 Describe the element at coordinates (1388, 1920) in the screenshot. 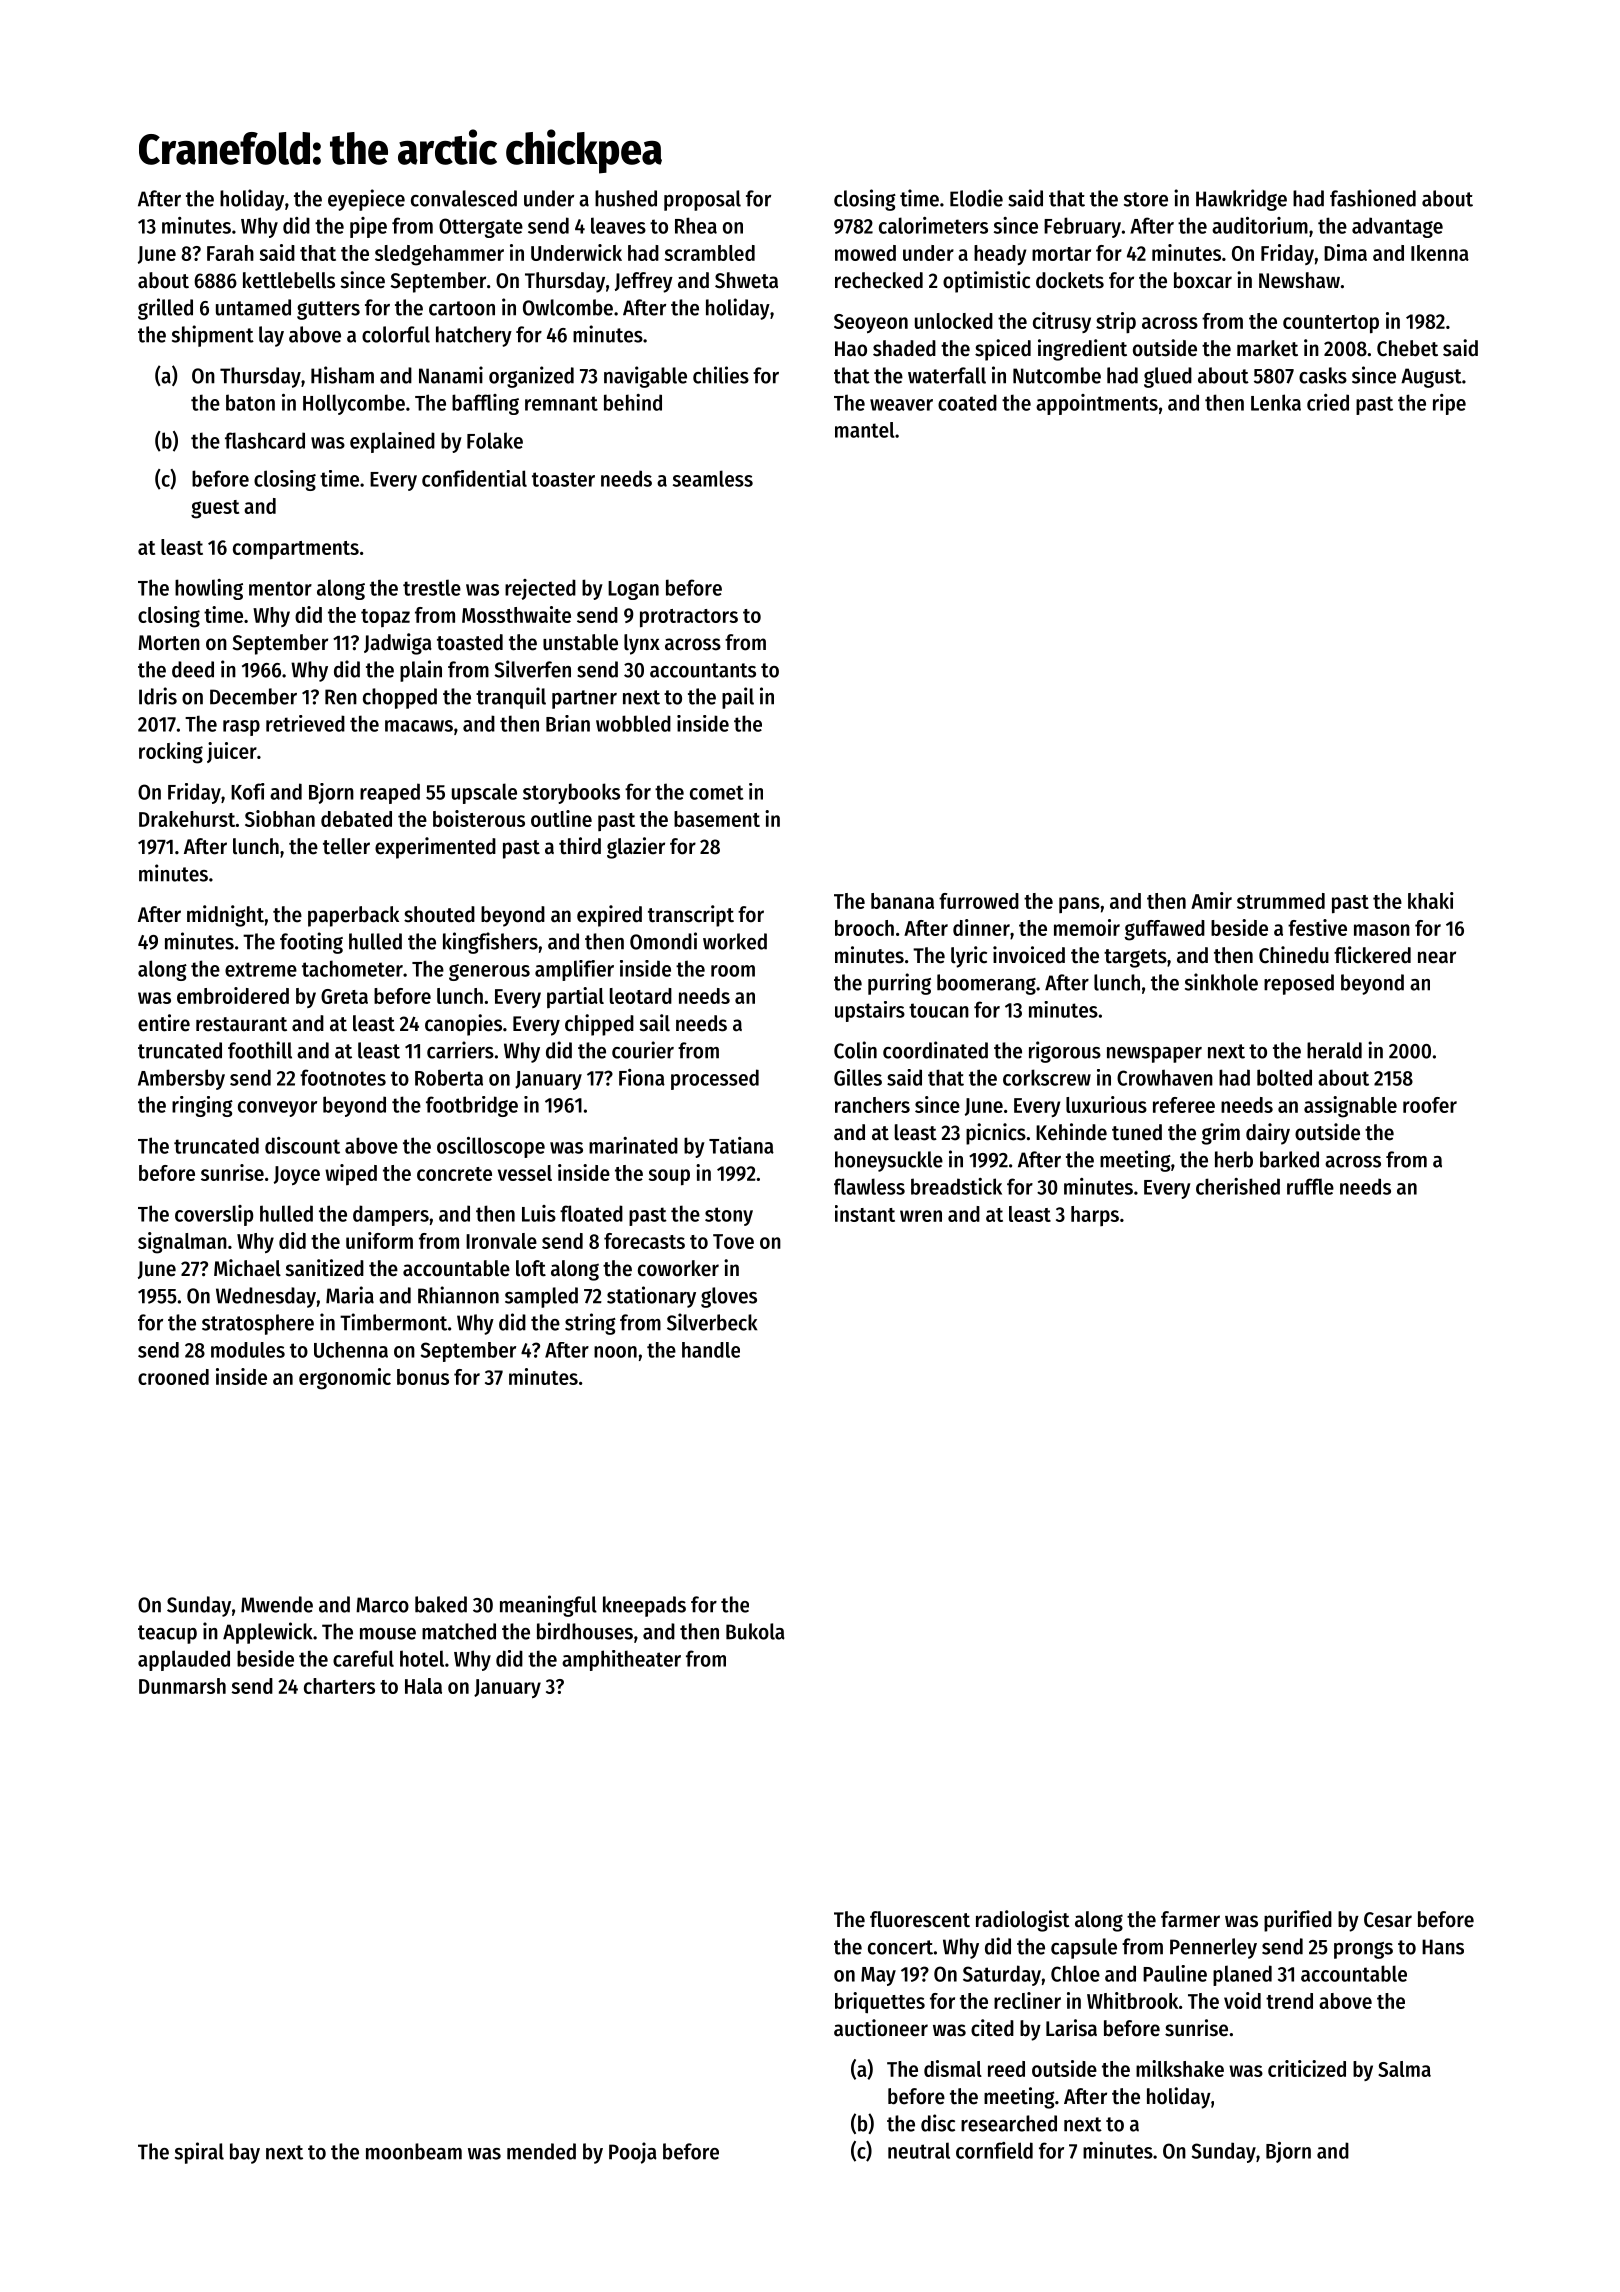

I see `Cesar` at that location.
